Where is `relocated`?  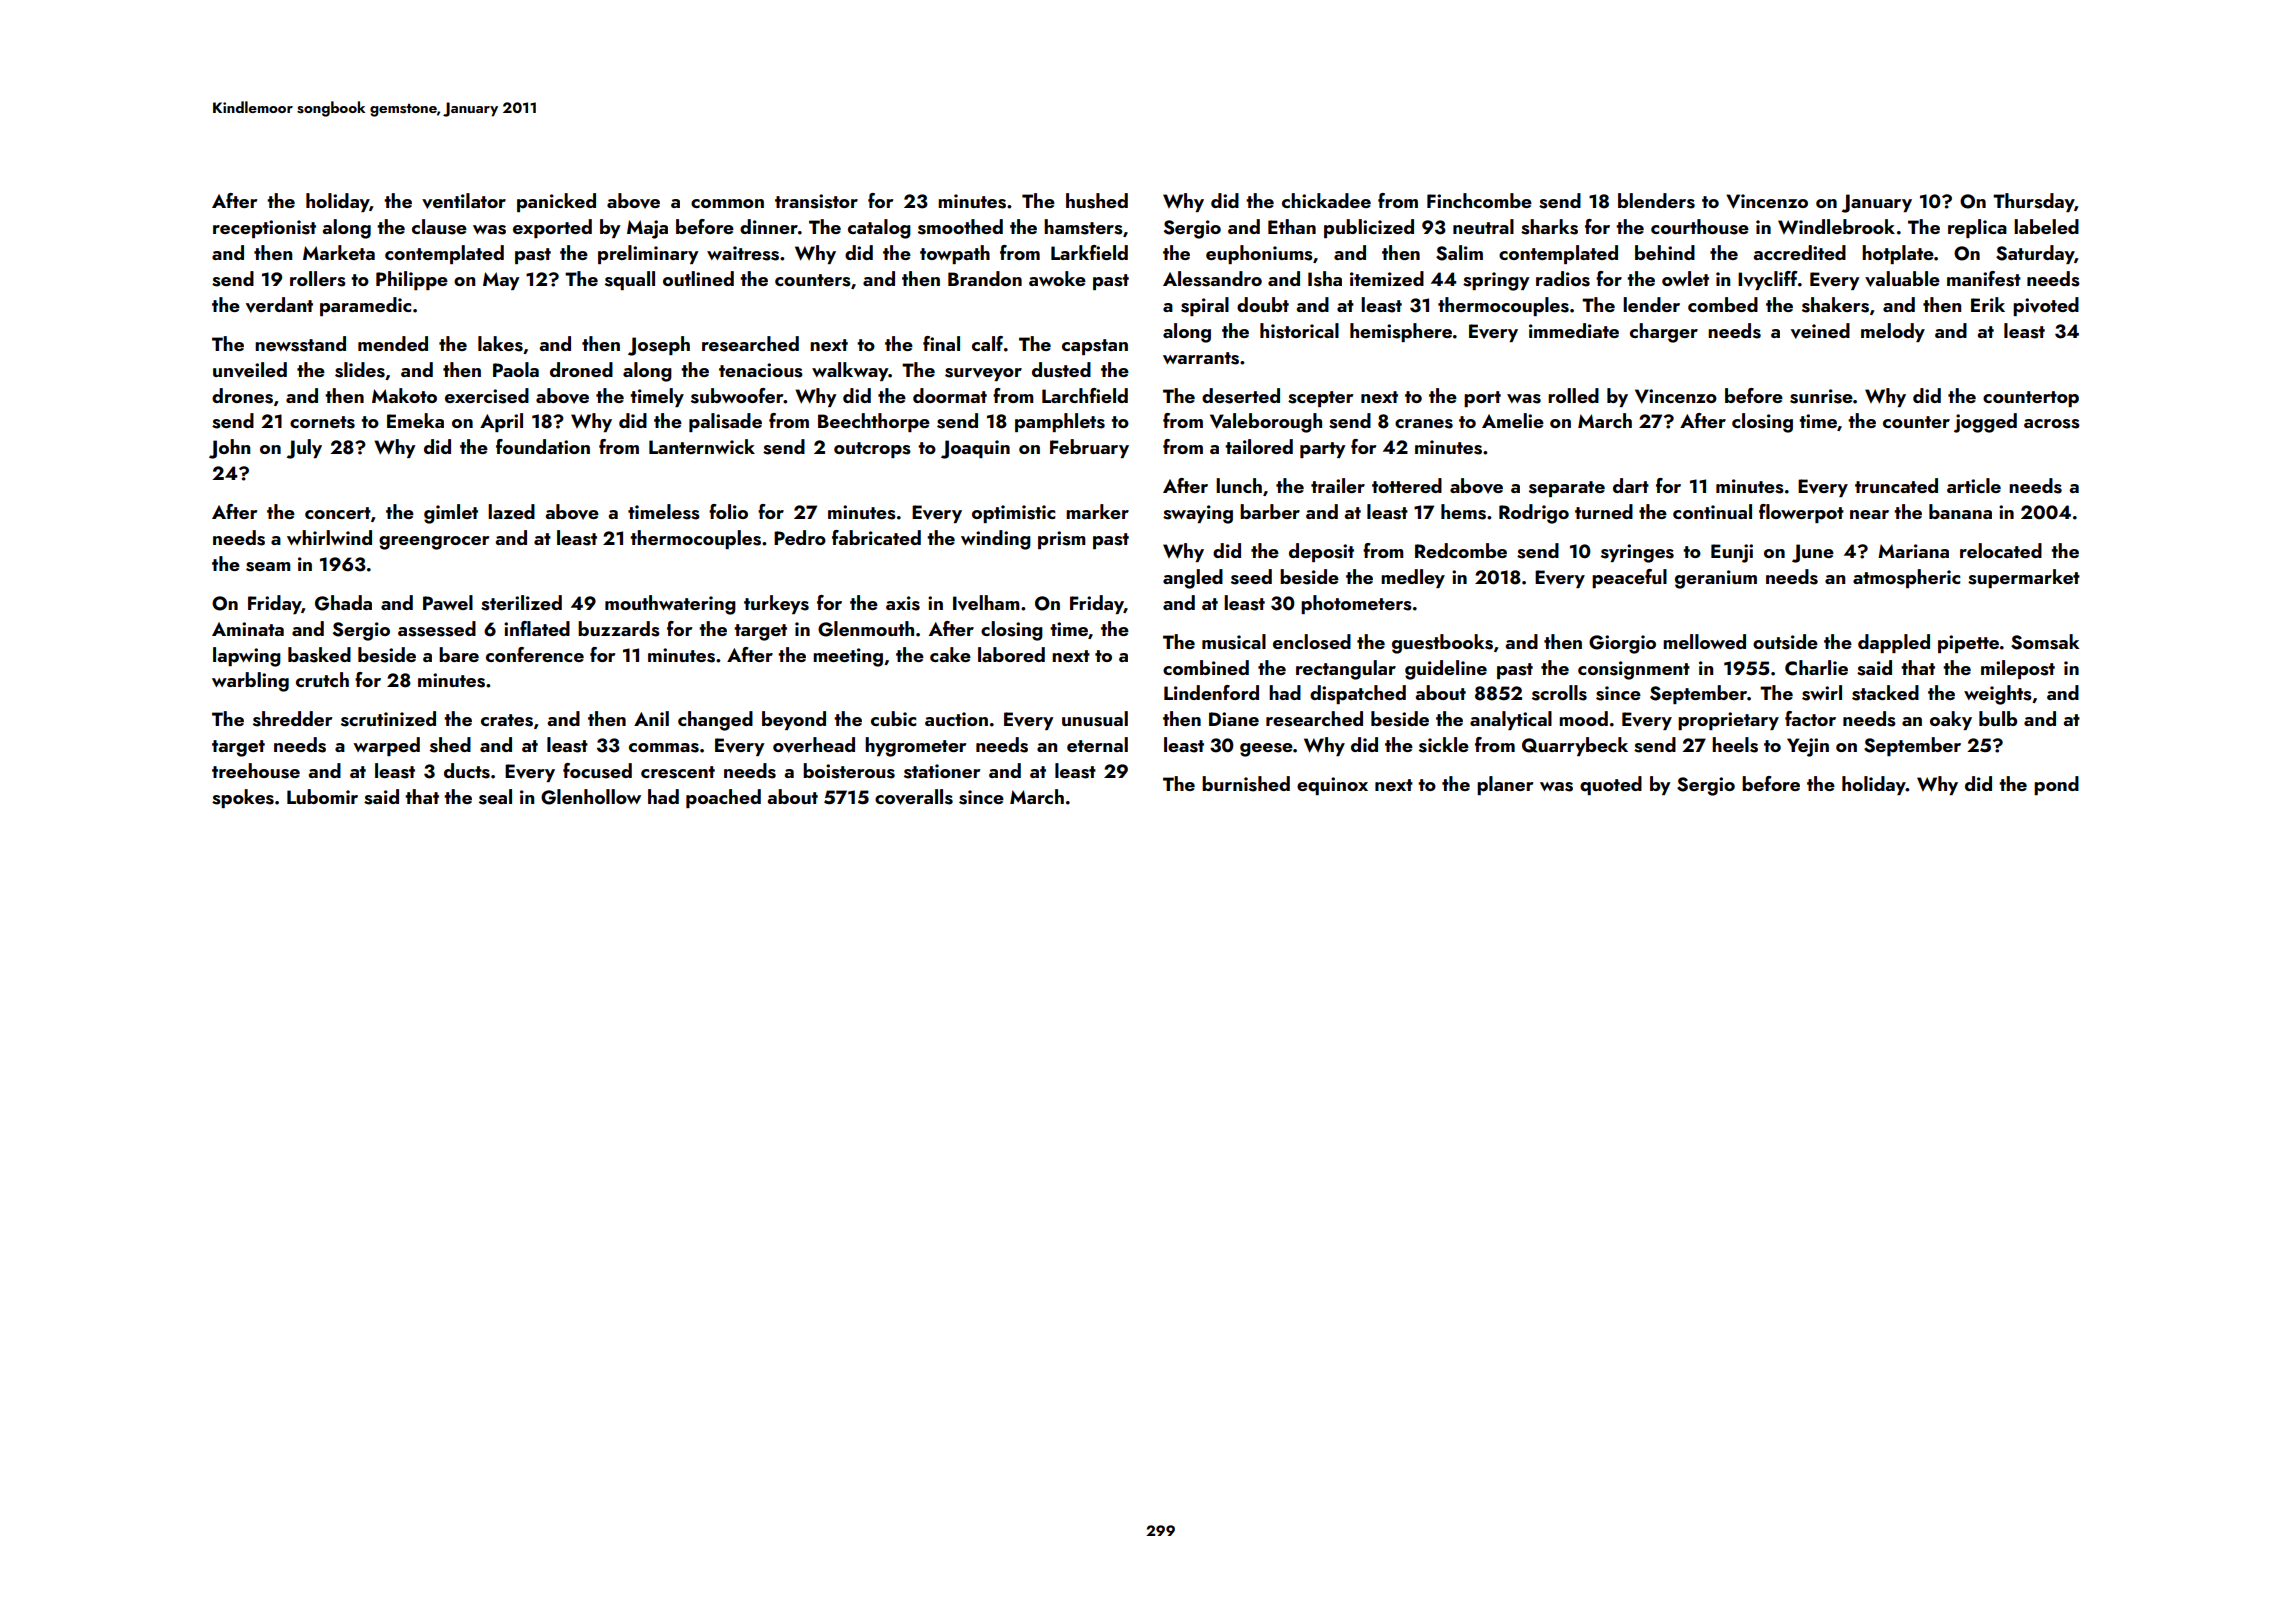
relocated is located at coordinates (2001, 550).
